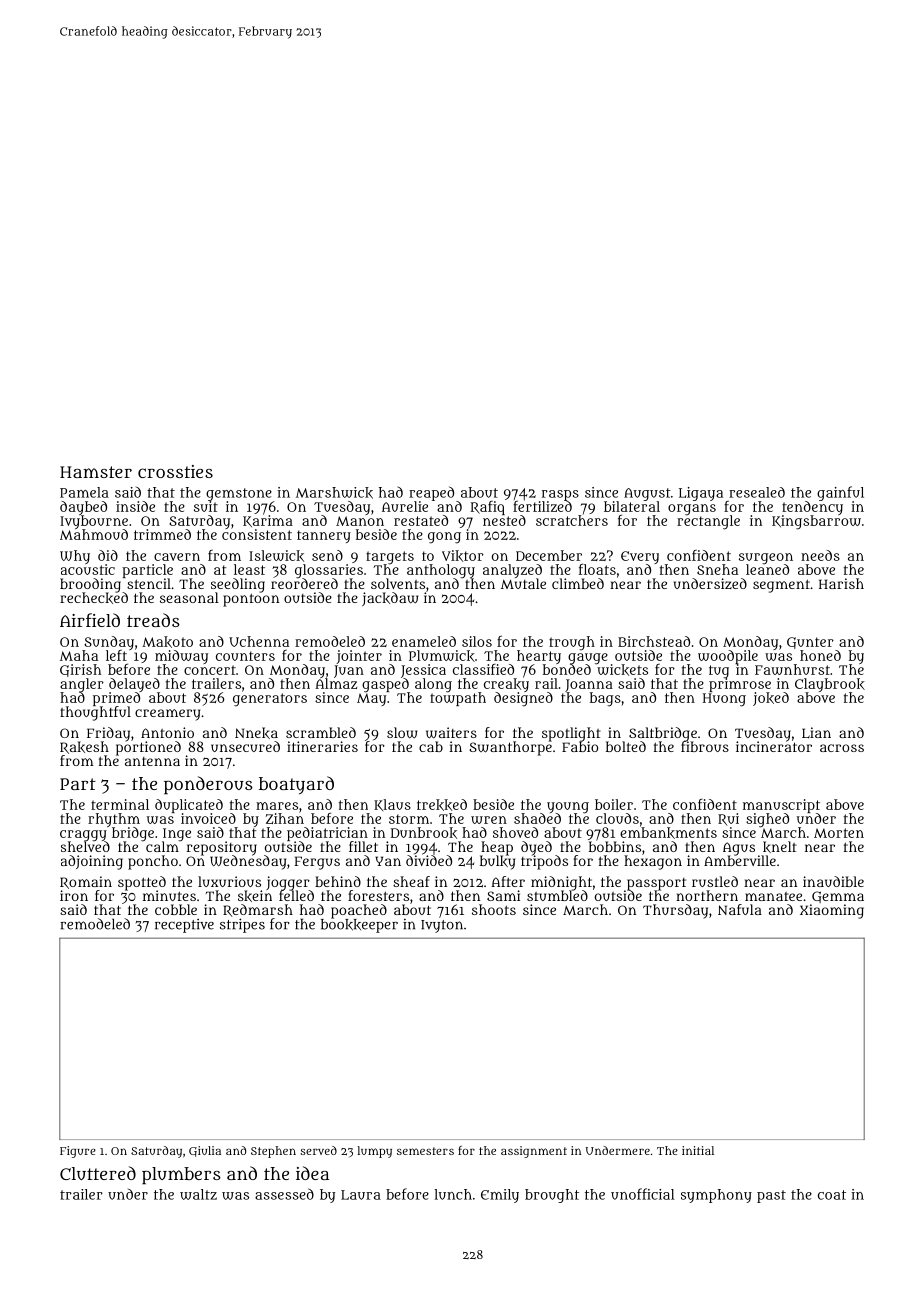 Image resolution: width=924 pixels, height=1308 pixels. What do you see at coordinates (560, 495) in the page?
I see `rasps` at bounding box center [560, 495].
